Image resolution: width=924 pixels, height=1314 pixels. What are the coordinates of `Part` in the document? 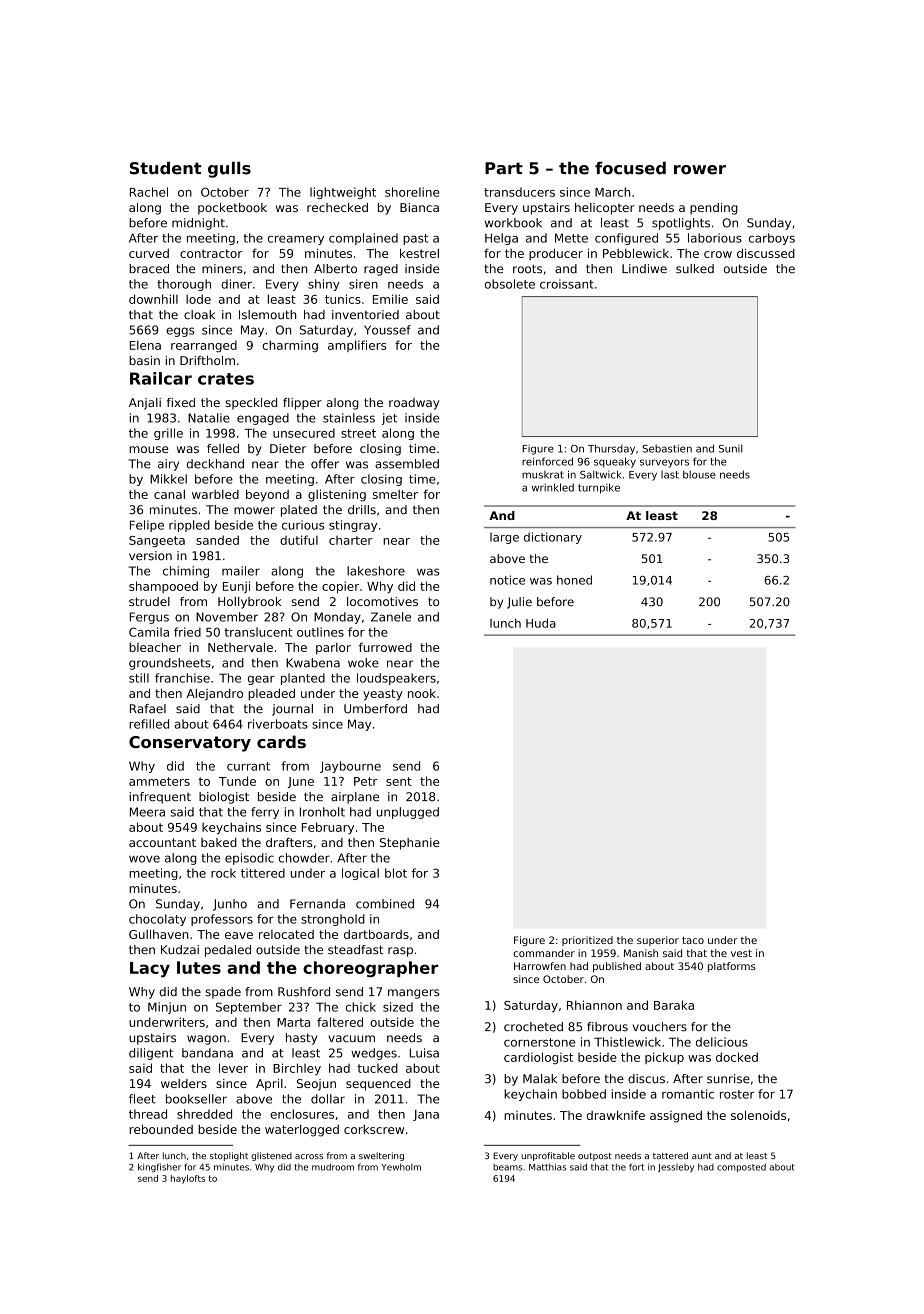 It's located at (504, 168).
